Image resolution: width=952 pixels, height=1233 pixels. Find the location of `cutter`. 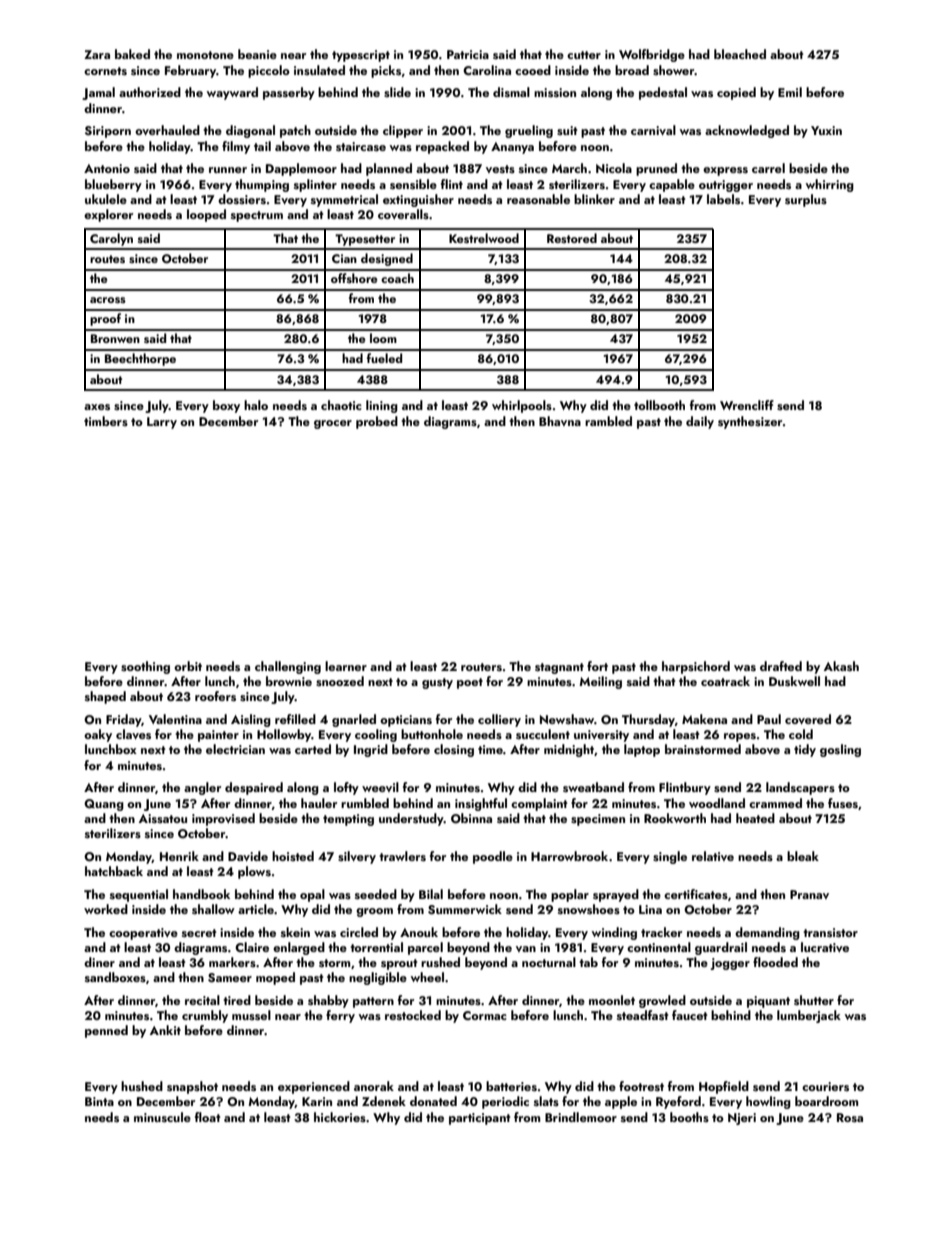

cutter is located at coordinates (584, 55).
